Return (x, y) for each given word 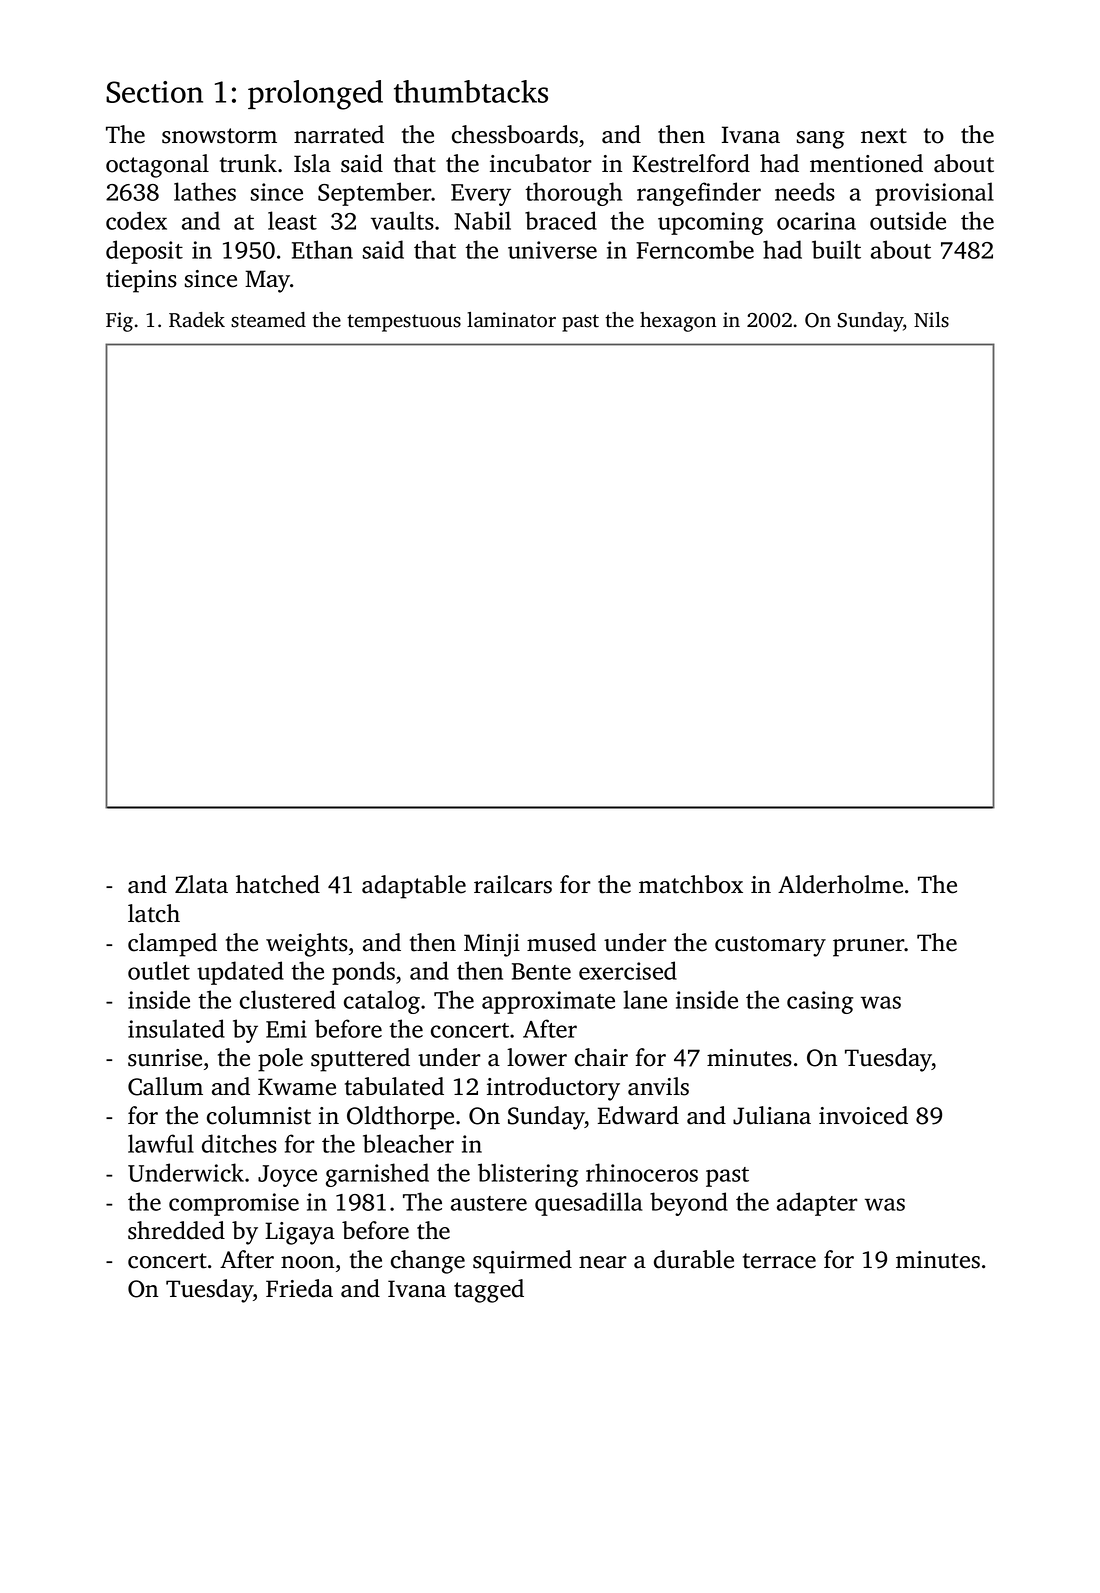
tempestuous (404, 323)
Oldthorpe (400, 1118)
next (884, 136)
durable (694, 1259)
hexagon (678, 322)
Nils (931, 320)
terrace (779, 1261)
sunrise (165, 1058)
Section (154, 92)
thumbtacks (471, 91)
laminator (511, 320)
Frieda (299, 1288)
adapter (817, 1204)
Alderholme (840, 884)
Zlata (201, 884)
